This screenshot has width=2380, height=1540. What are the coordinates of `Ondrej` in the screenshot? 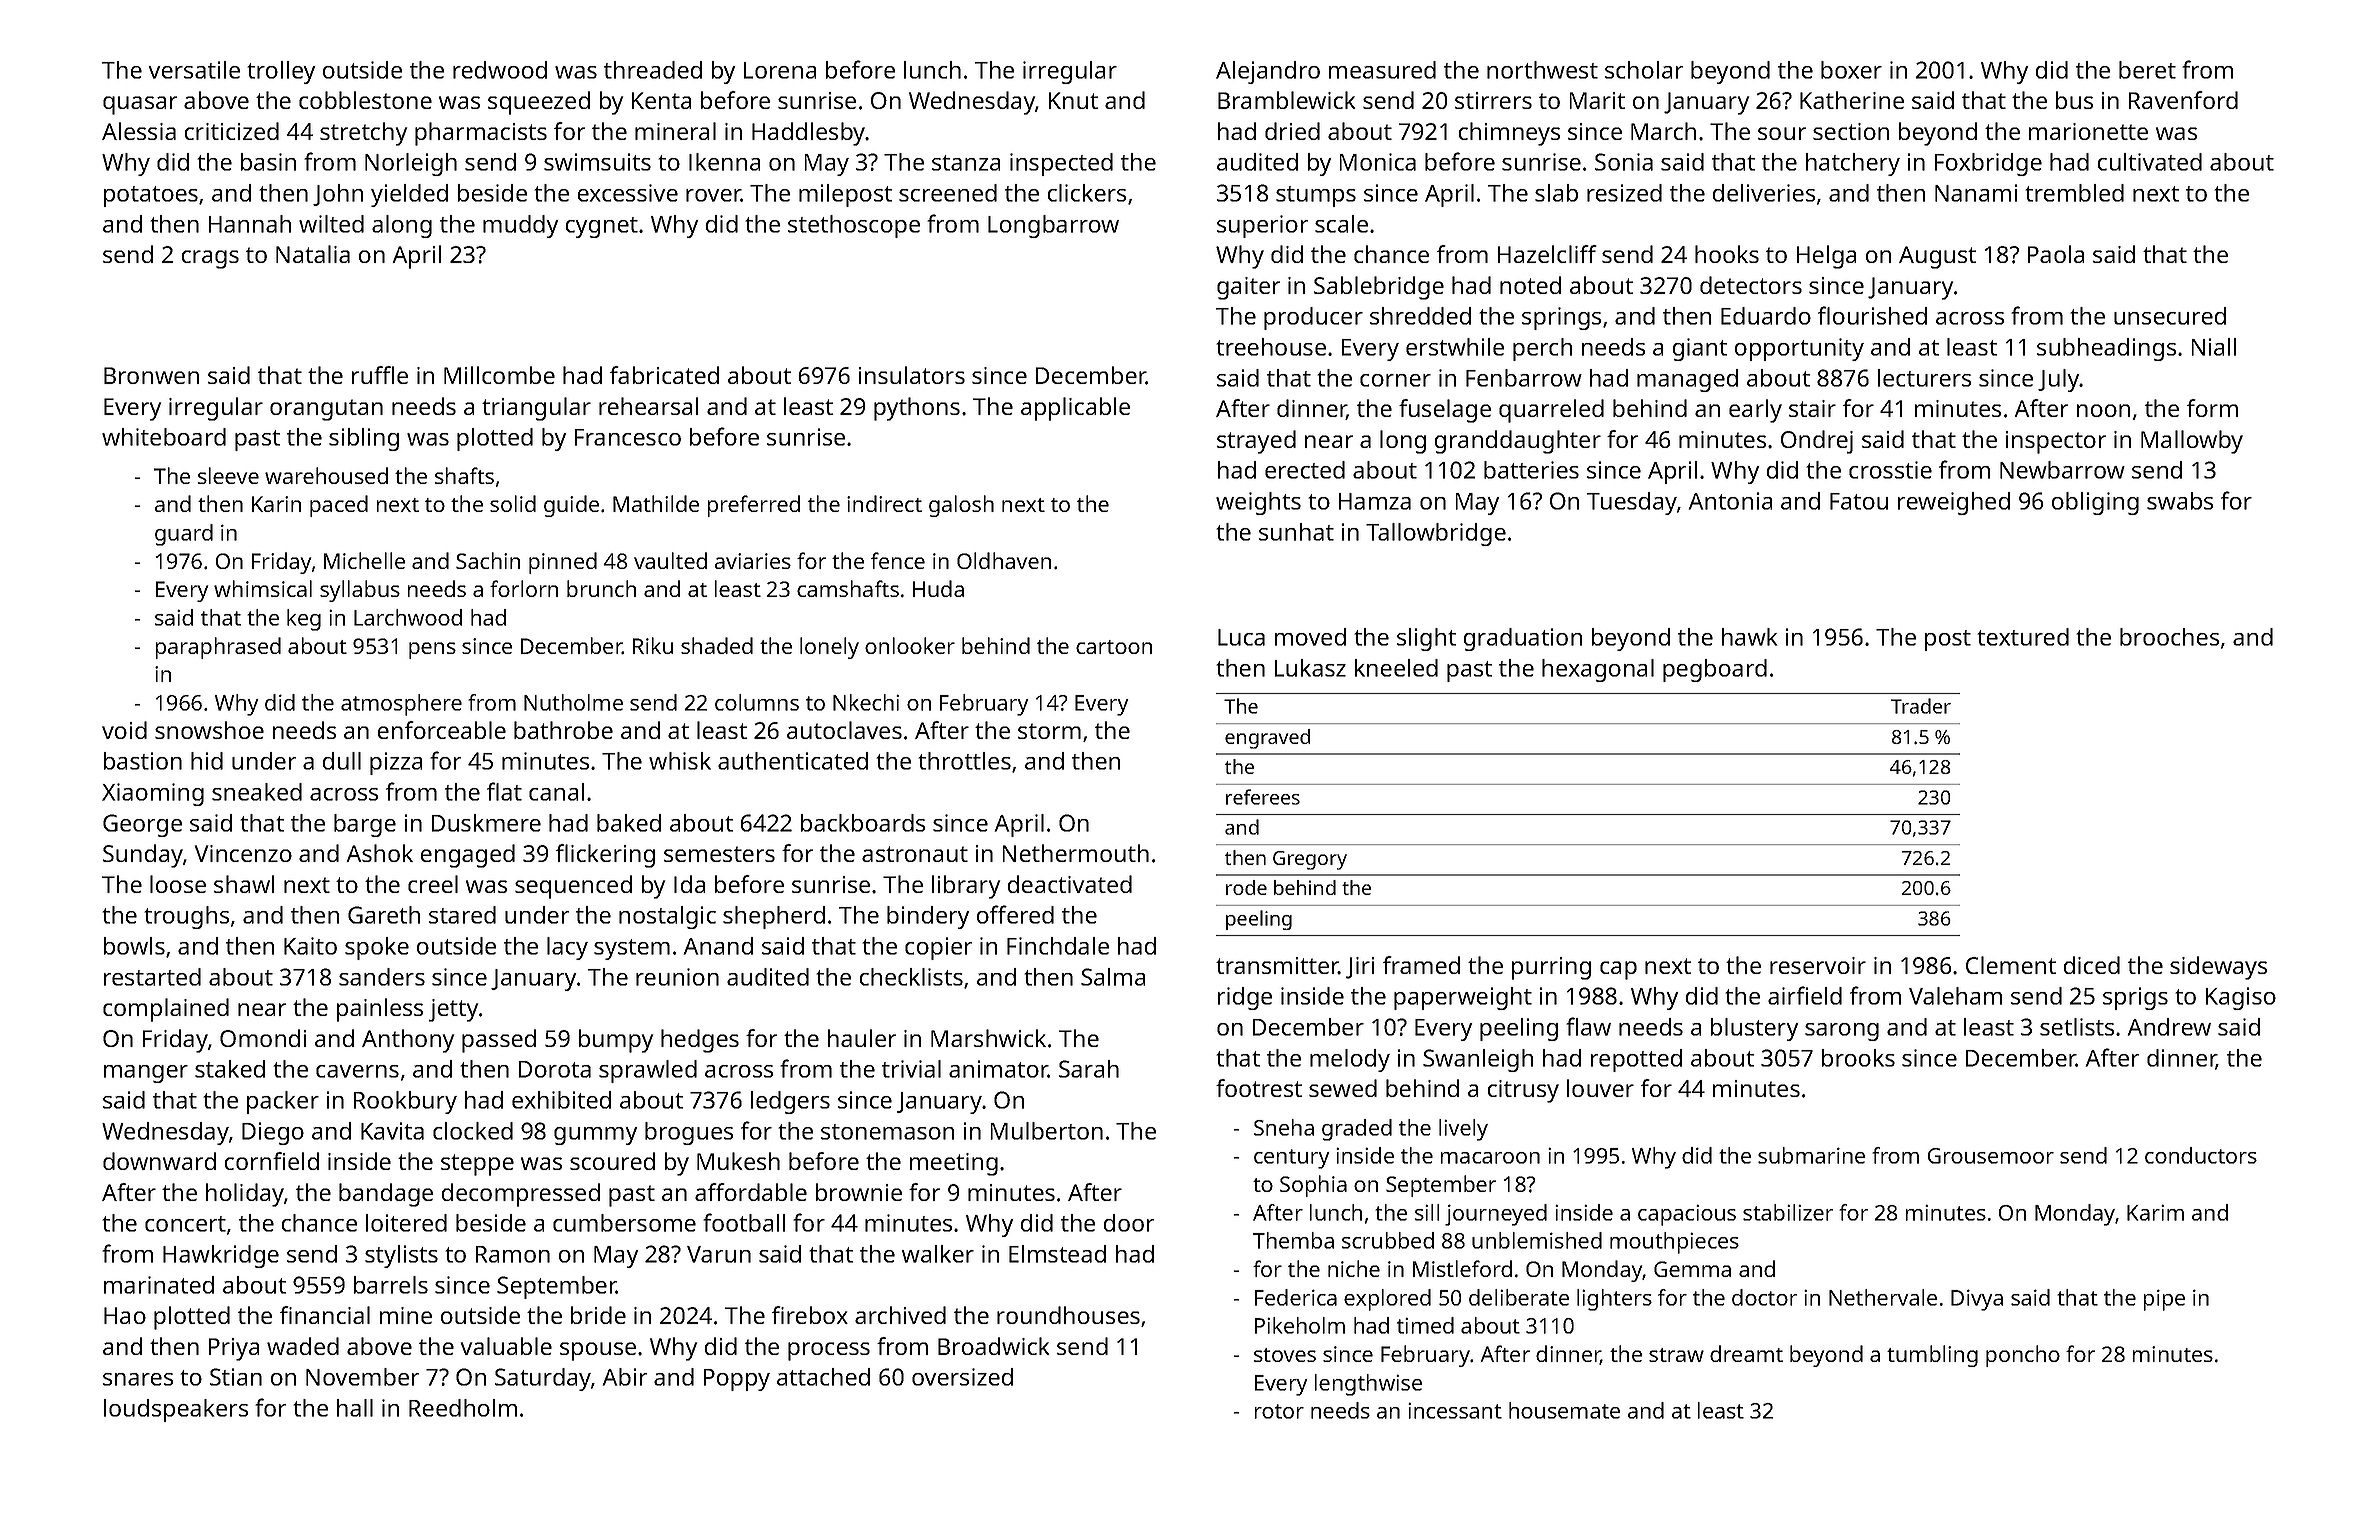 It's located at (1817, 442).
